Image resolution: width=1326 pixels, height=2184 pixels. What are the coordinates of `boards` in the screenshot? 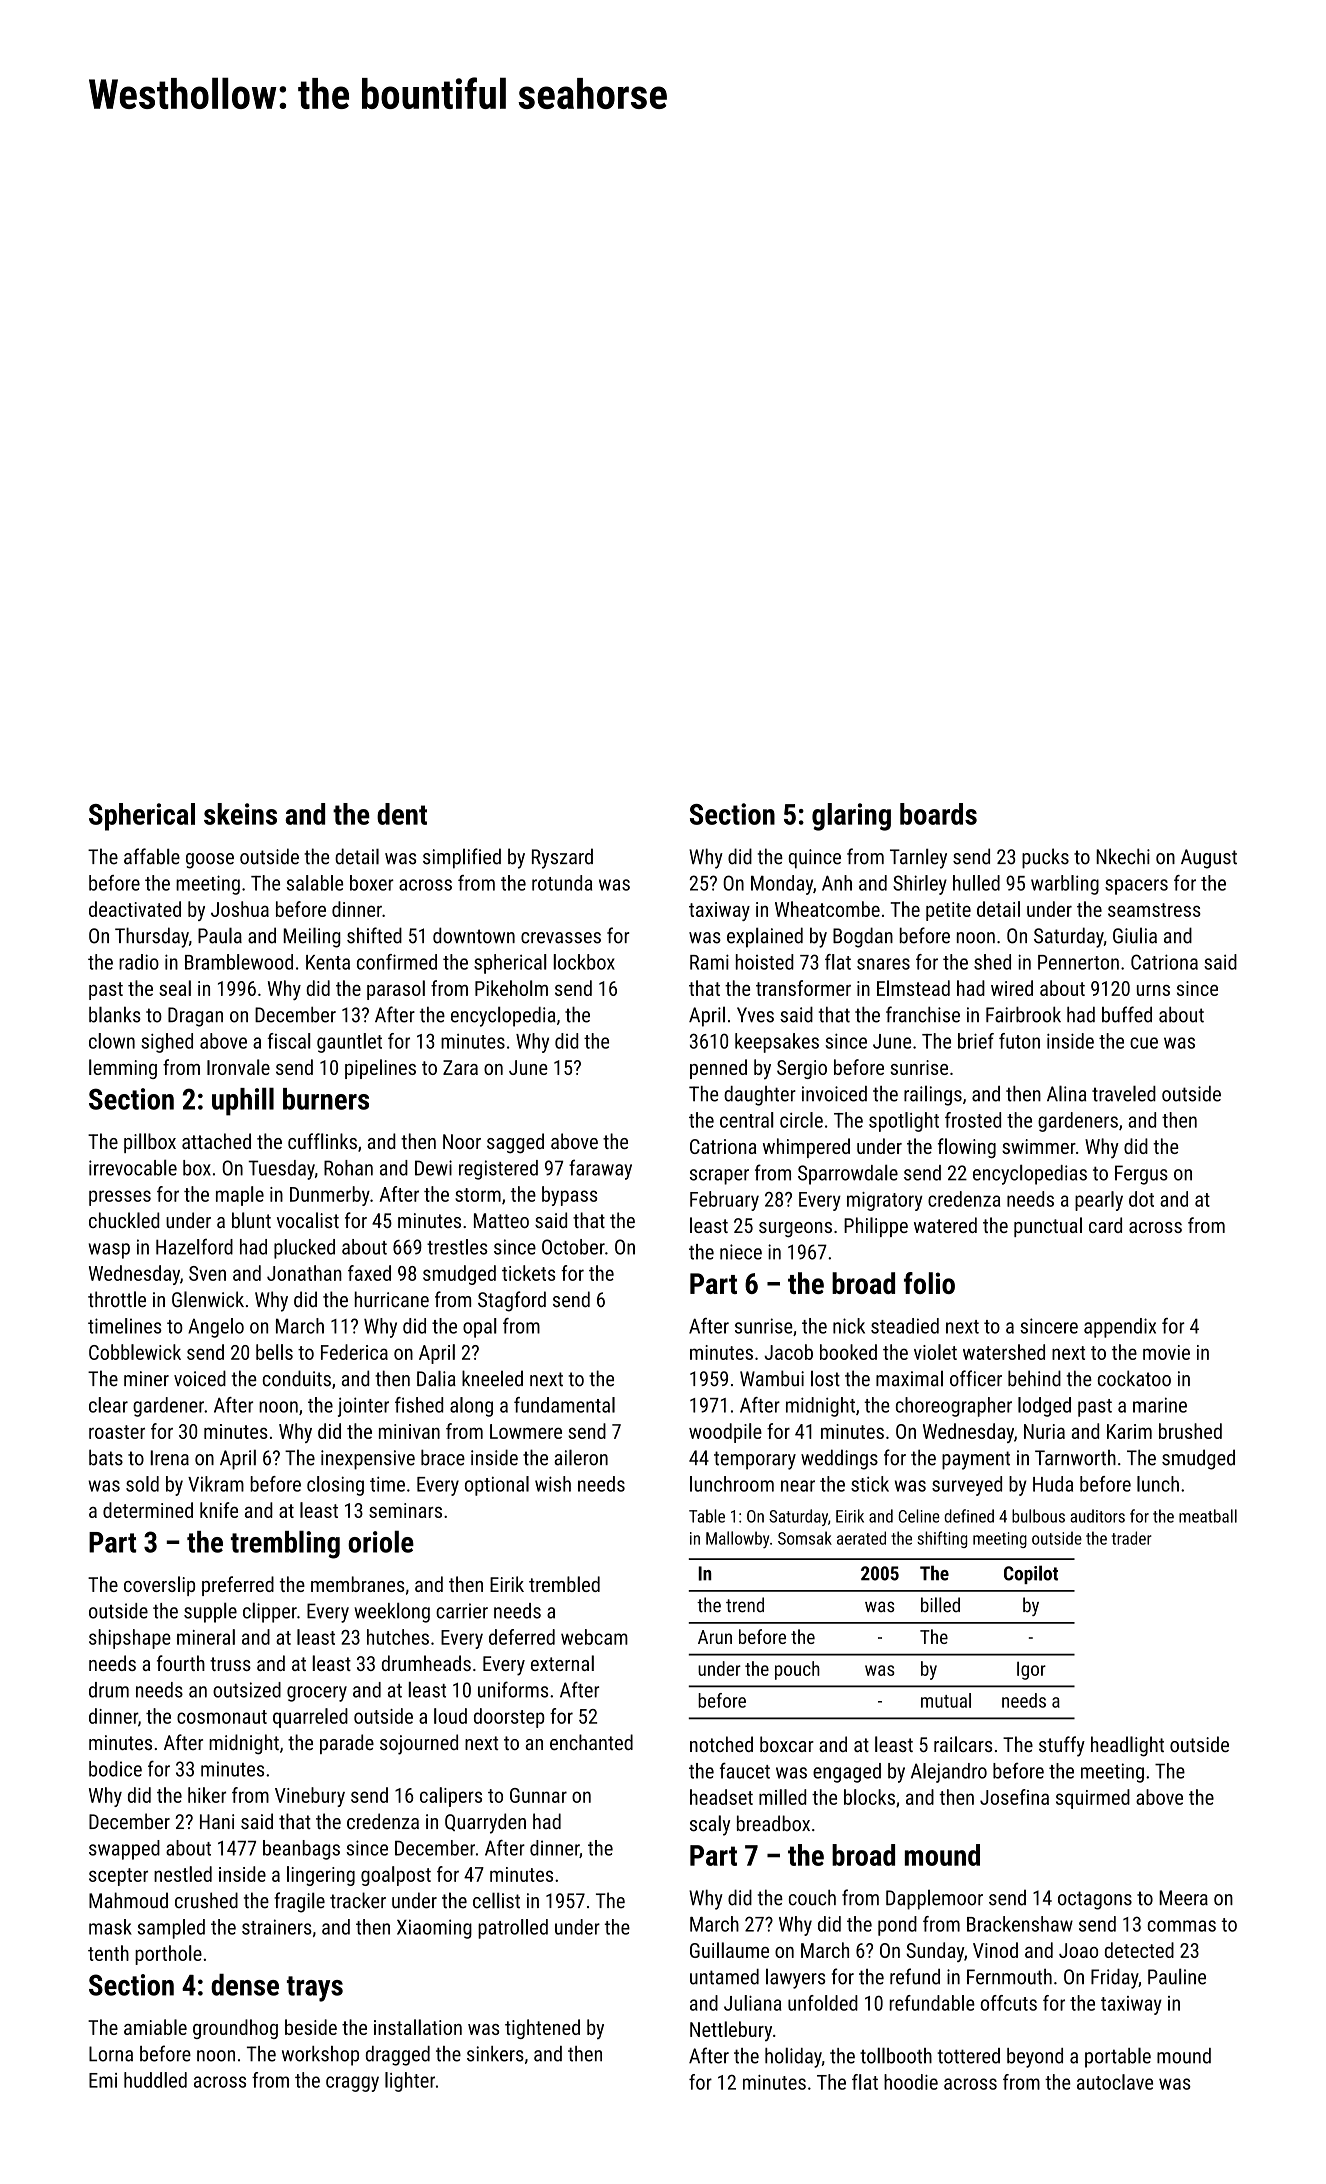 It's located at (938, 814).
